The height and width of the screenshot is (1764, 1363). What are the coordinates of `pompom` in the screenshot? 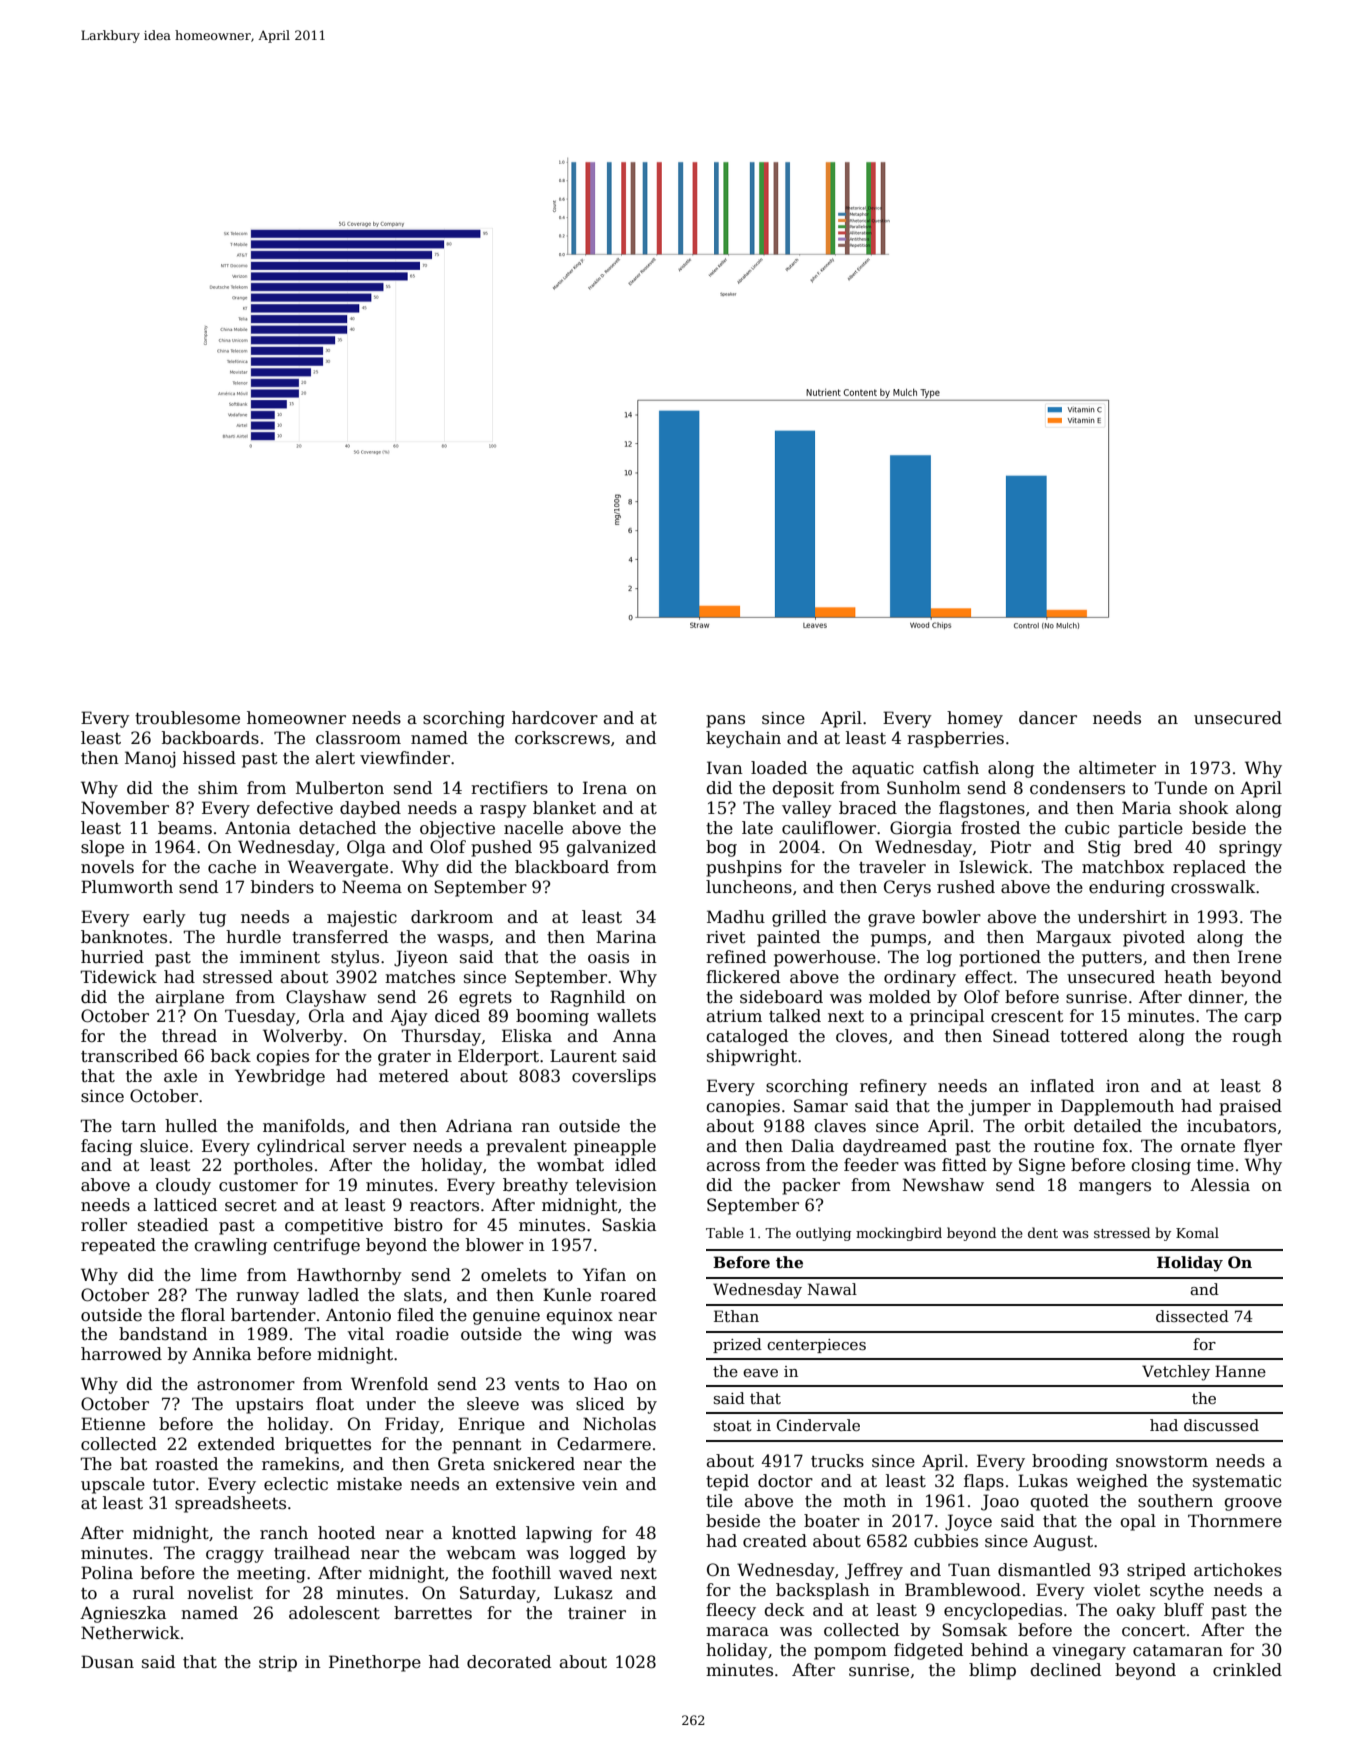 It's located at (850, 1653).
